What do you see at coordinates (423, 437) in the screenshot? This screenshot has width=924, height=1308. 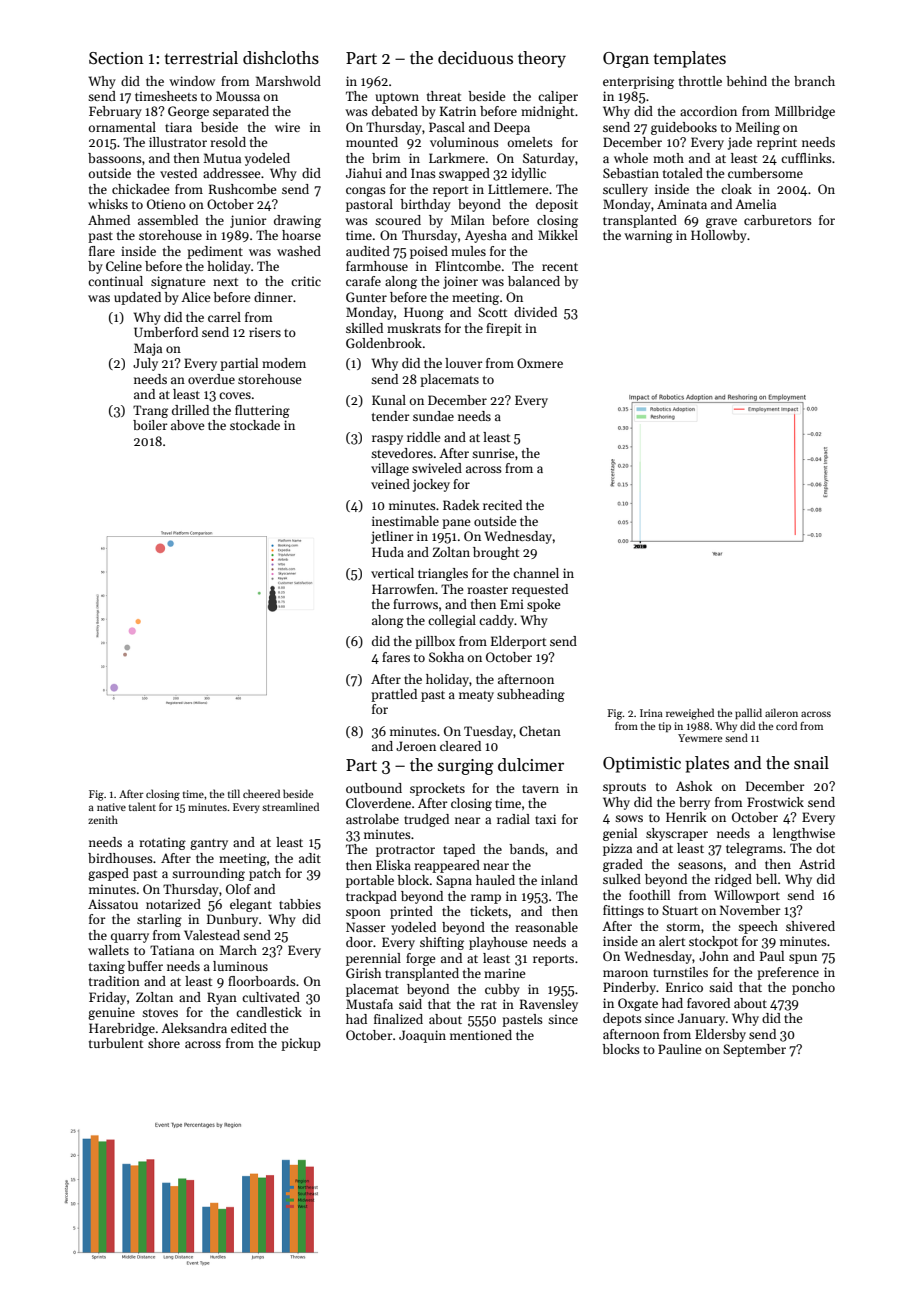 I see `riddle` at bounding box center [423, 437].
